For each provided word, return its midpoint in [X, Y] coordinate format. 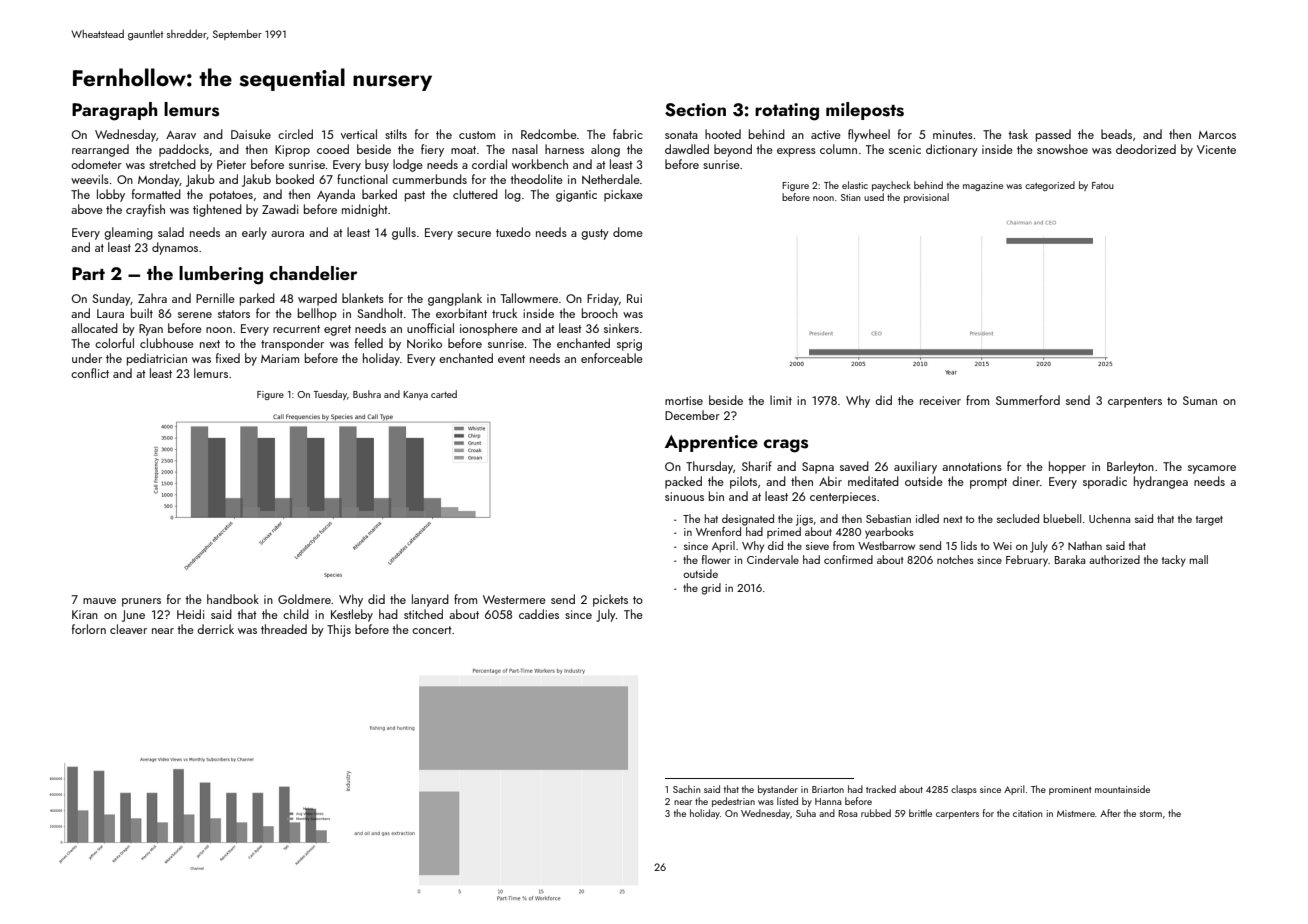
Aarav [181, 135]
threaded [284, 629]
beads [1116, 134]
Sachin [686, 789]
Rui [634, 298]
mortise [684, 400]
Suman [1200, 400]
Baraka [1070, 559]
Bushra [367, 394]
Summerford [1028, 400]
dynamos [175, 248]
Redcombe [549, 134]
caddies [539, 614]
